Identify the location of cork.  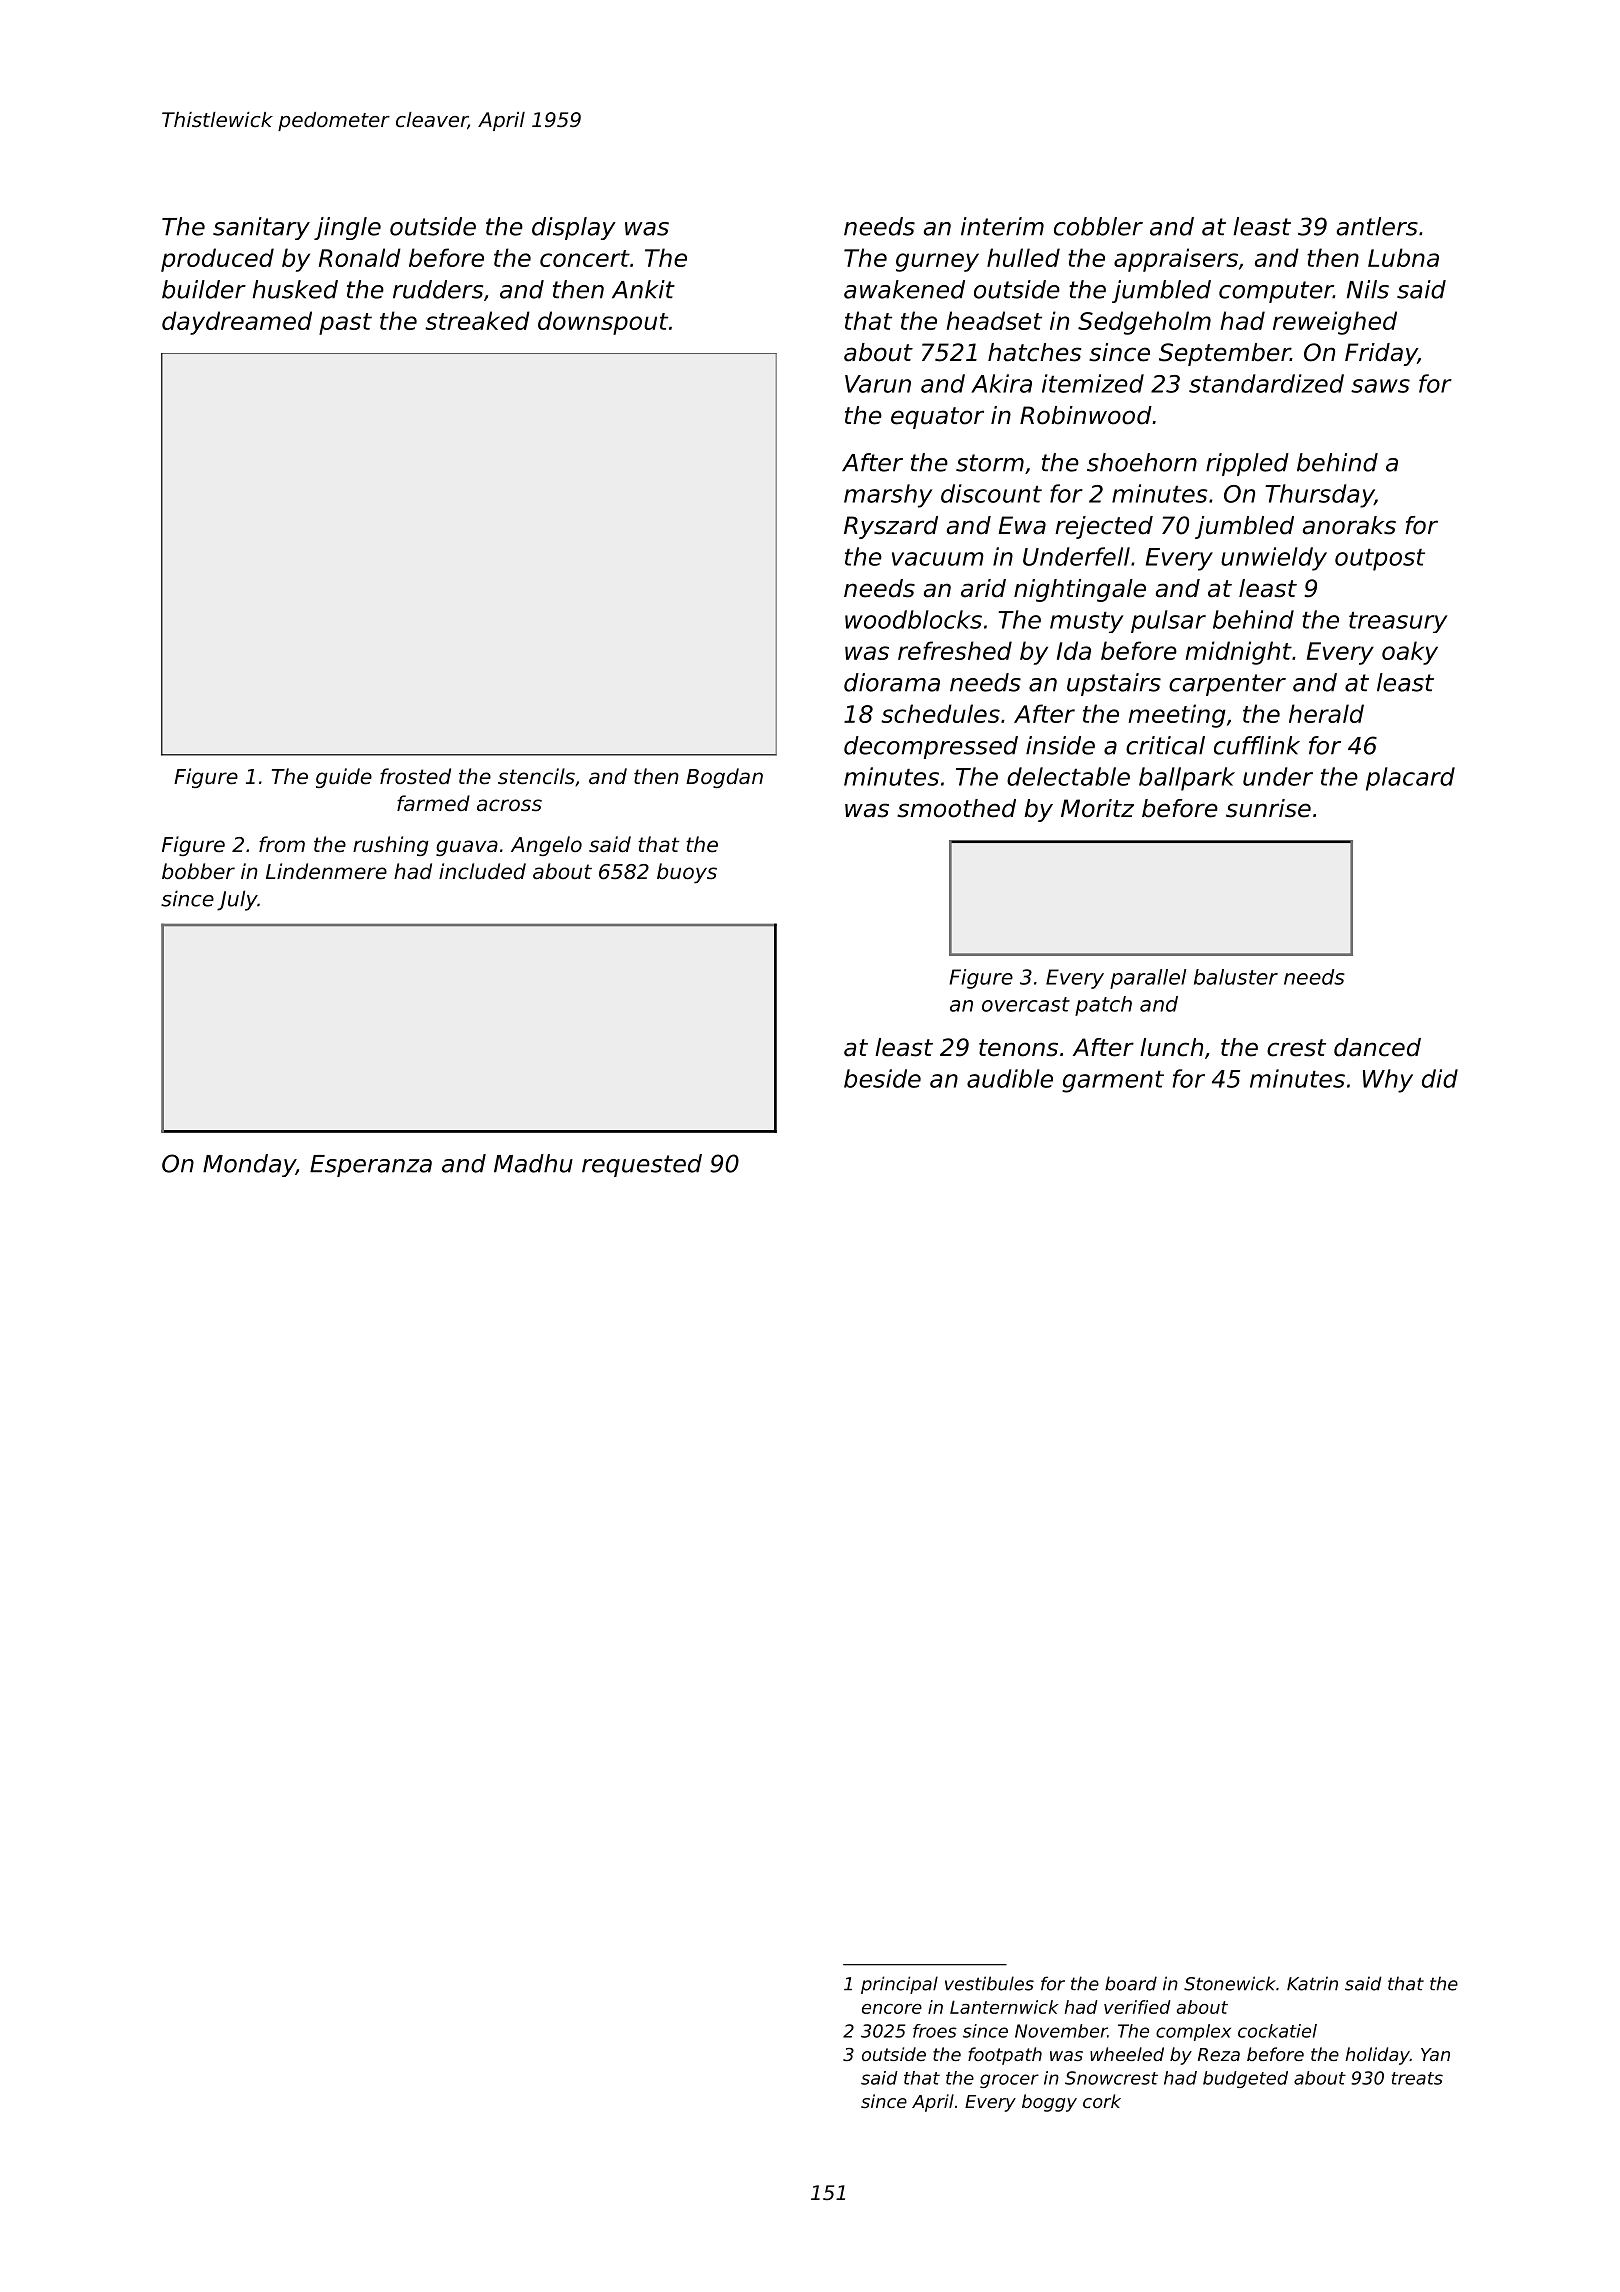
(1102, 2101).
